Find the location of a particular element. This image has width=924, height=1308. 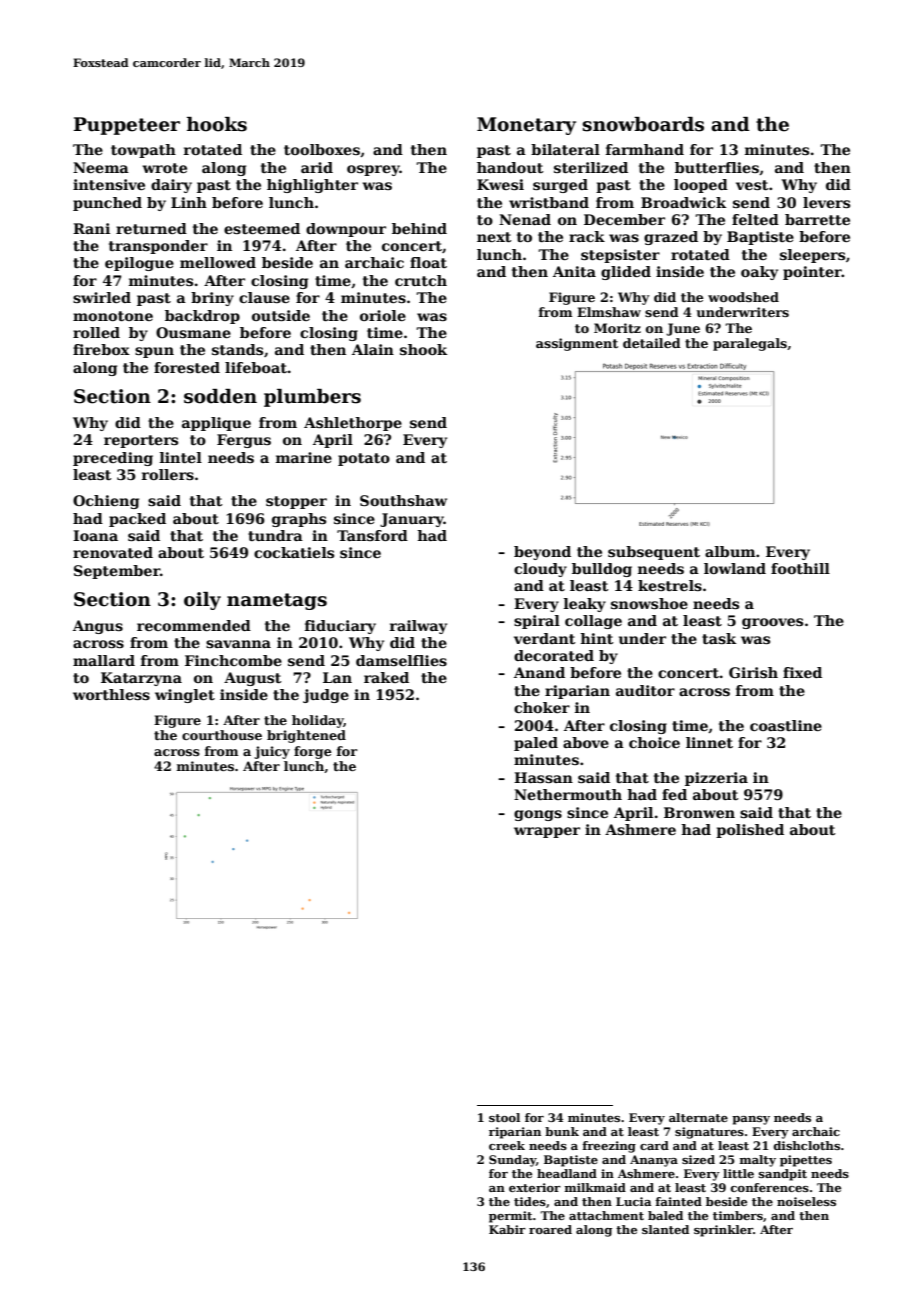

snowboards is located at coordinates (643, 124).
